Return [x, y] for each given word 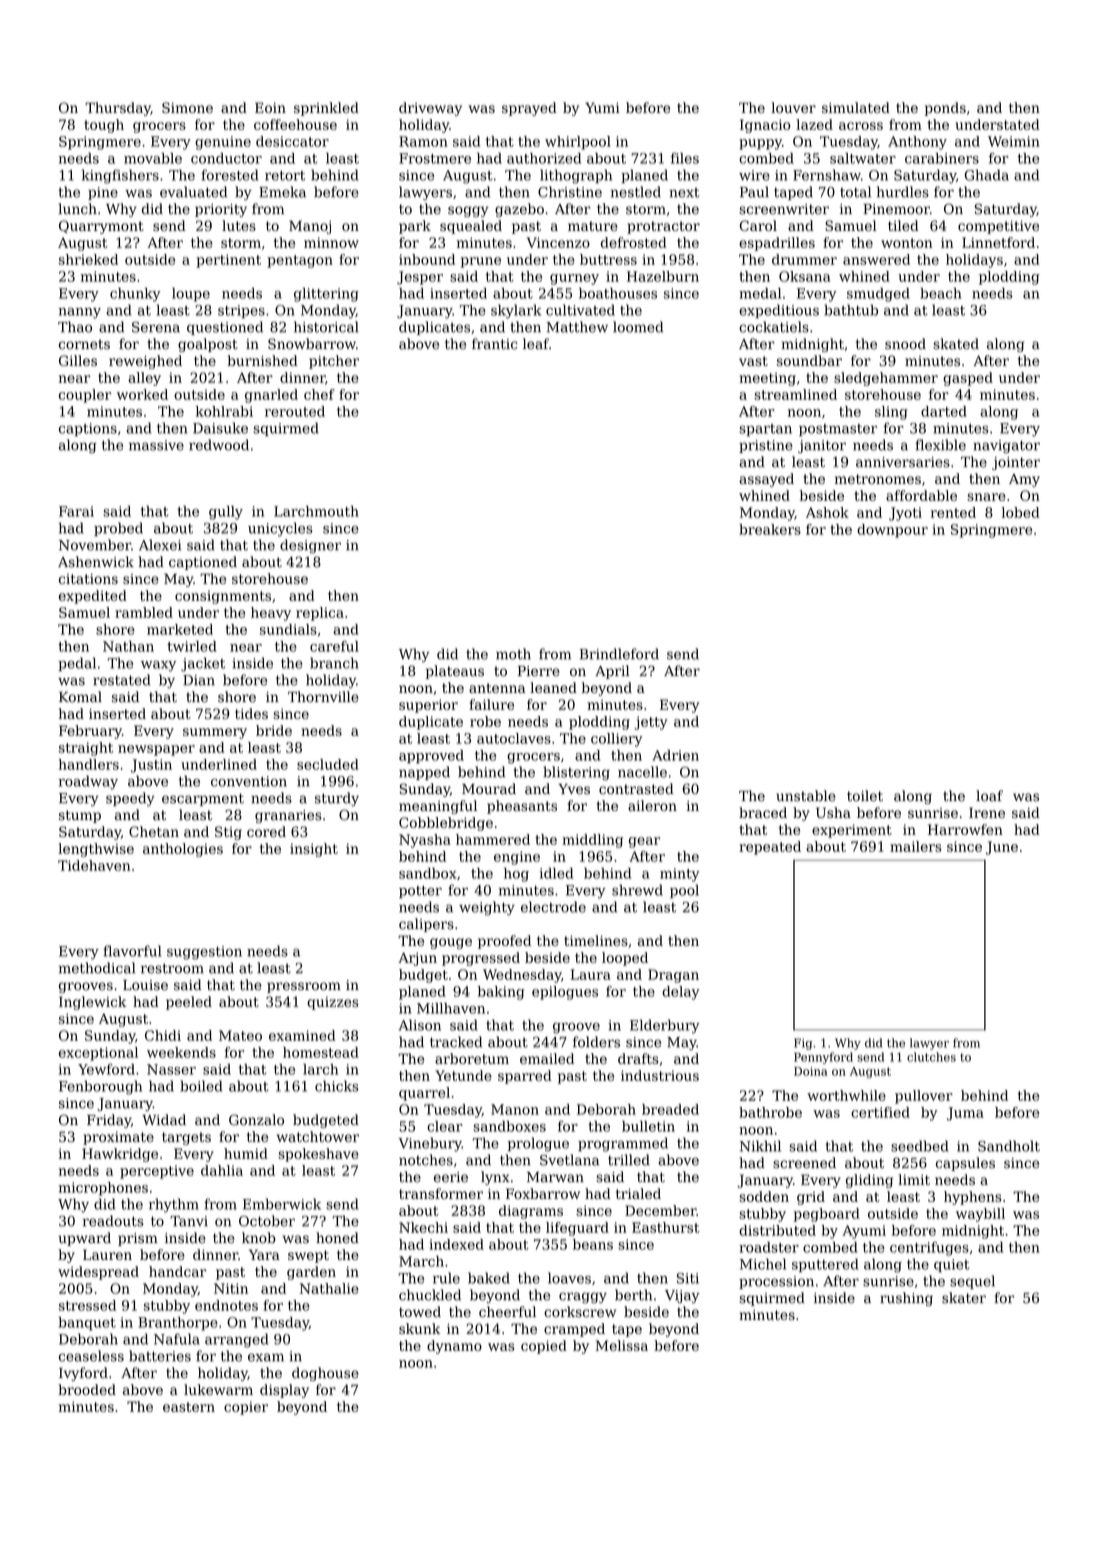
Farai [76, 511]
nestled [636, 192]
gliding [869, 1181]
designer [310, 546]
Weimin [1014, 141]
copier [246, 1408]
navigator [1006, 447]
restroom [172, 968]
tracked [456, 1042]
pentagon [300, 261]
